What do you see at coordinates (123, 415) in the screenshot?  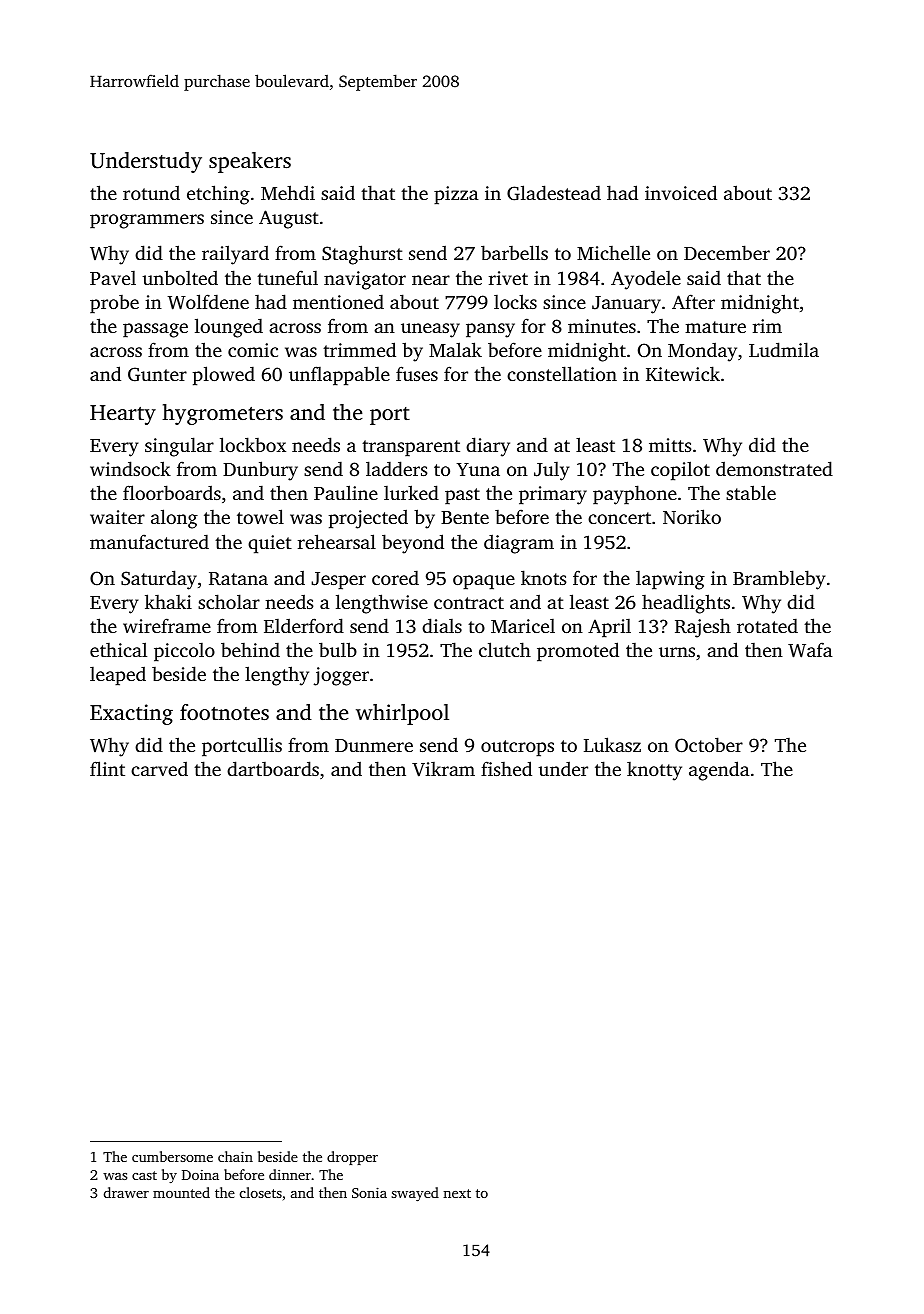 I see `Hearty` at bounding box center [123, 415].
